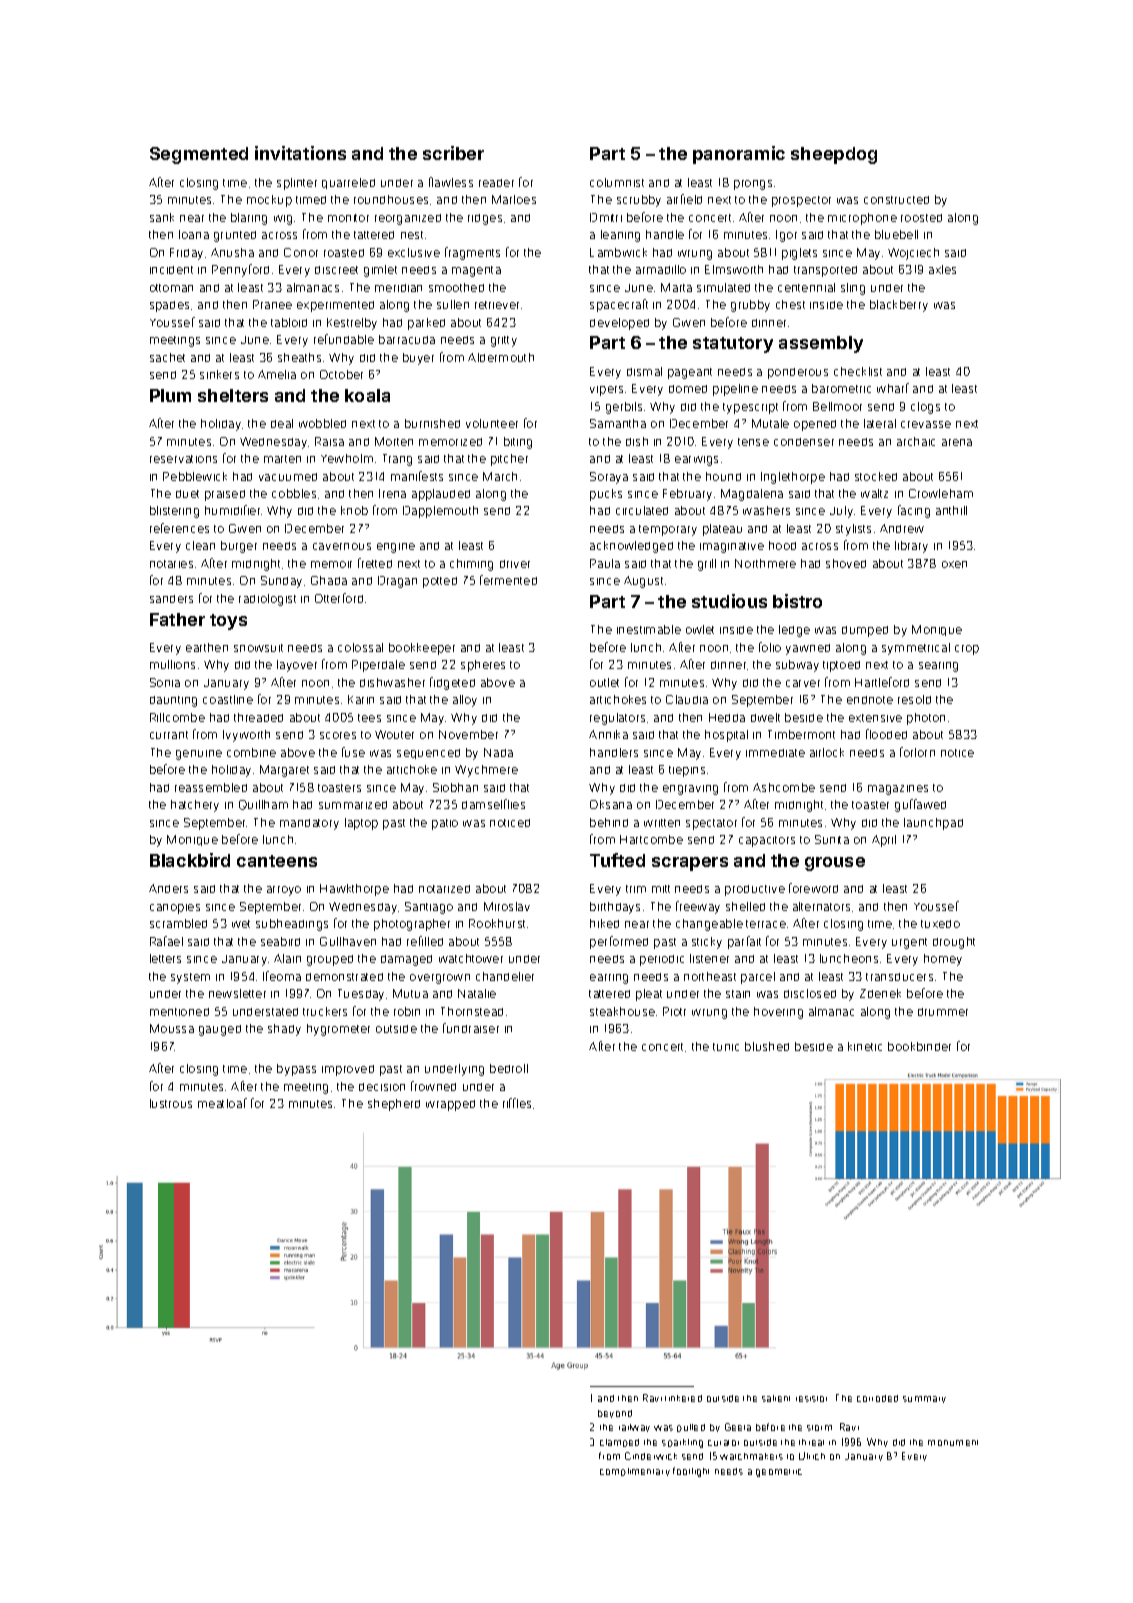 The width and height of the screenshot is (1133, 1603). I want to click on tunic, so click(726, 1047).
